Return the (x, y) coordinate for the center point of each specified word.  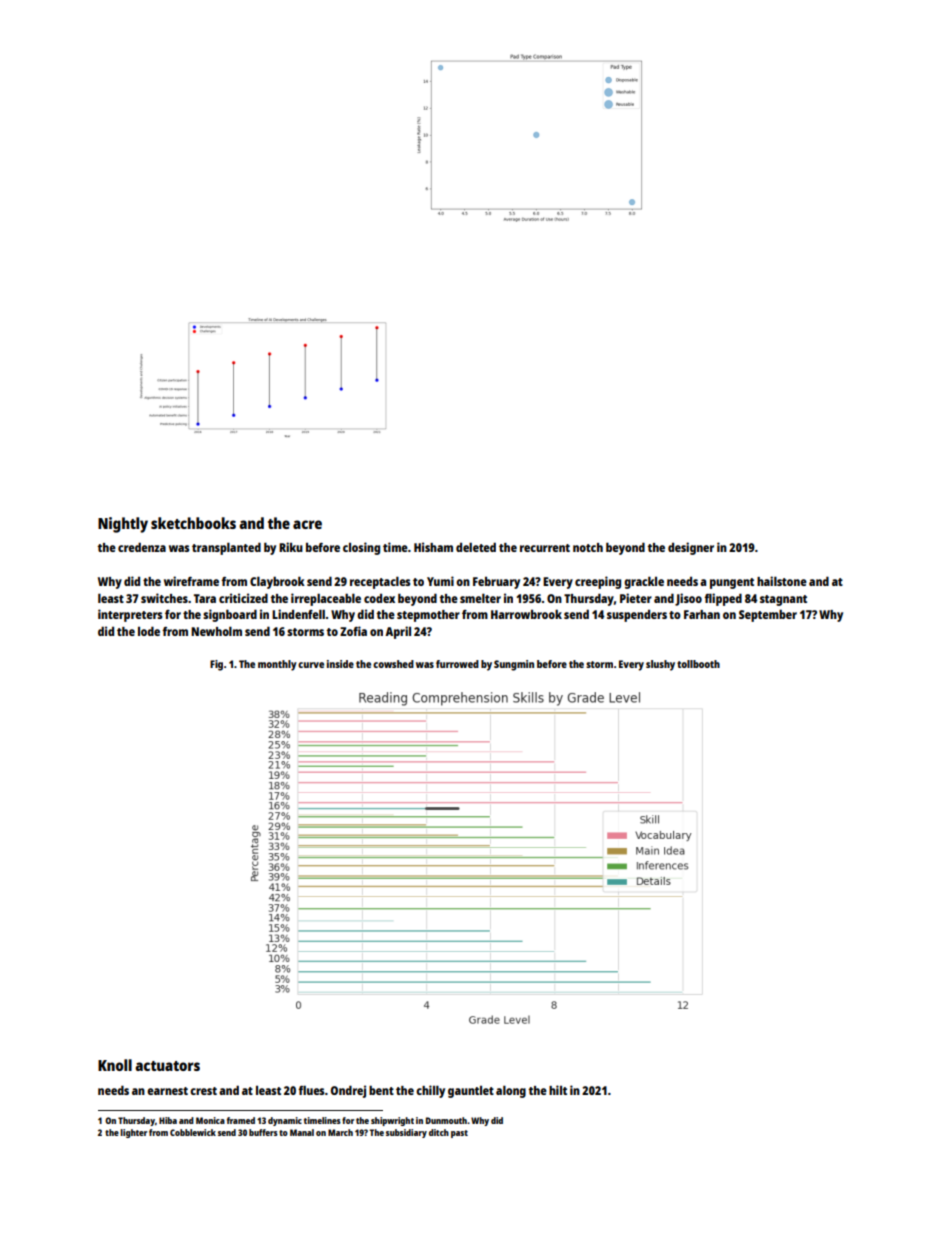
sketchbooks (193, 523)
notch (588, 547)
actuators (167, 1066)
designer (691, 548)
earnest (167, 1091)
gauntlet (471, 1092)
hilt (558, 1090)
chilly (430, 1091)
